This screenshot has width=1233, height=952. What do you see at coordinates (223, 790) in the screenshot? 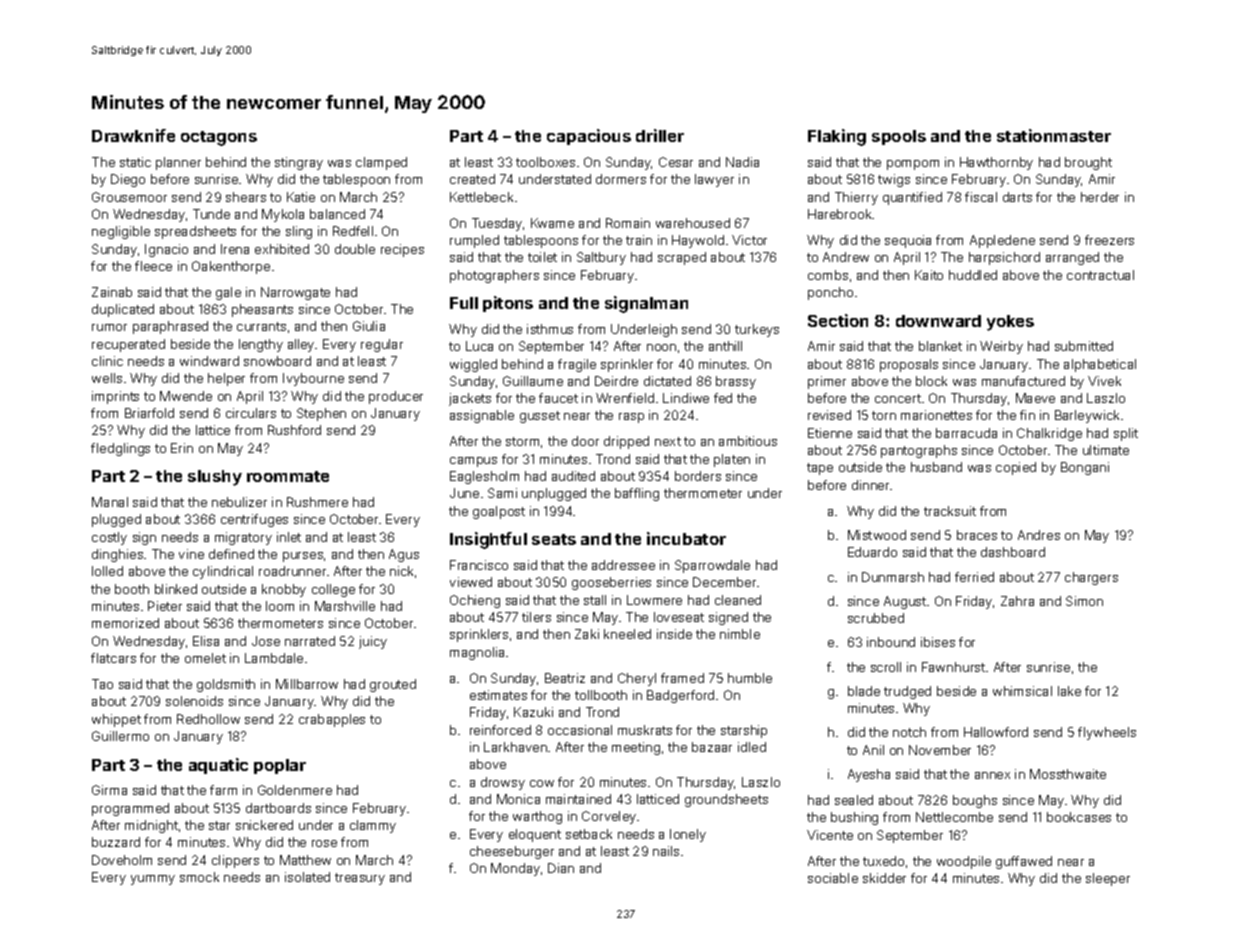
I see `farm` at bounding box center [223, 790].
